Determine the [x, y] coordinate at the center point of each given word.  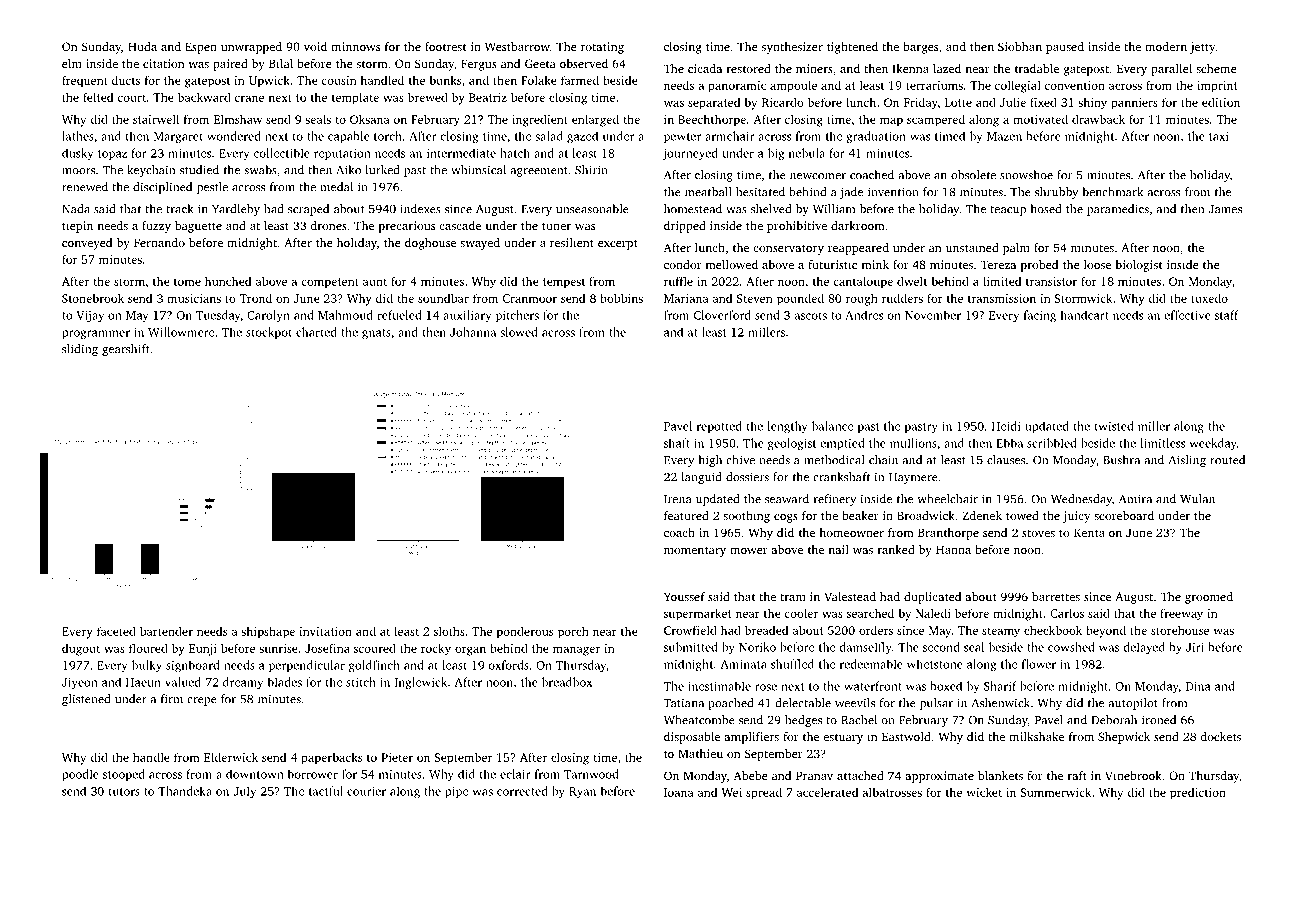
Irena [677, 499]
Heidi [1006, 426]
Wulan [1197, 499]
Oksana [370, 119]
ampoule [793, 86]
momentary [695, 551]
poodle [80, 775]
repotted [719, 427]
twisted [1114, 426]
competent [330, 283]
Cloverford [722, 315]
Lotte [958, 102]
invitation [325, 631]
